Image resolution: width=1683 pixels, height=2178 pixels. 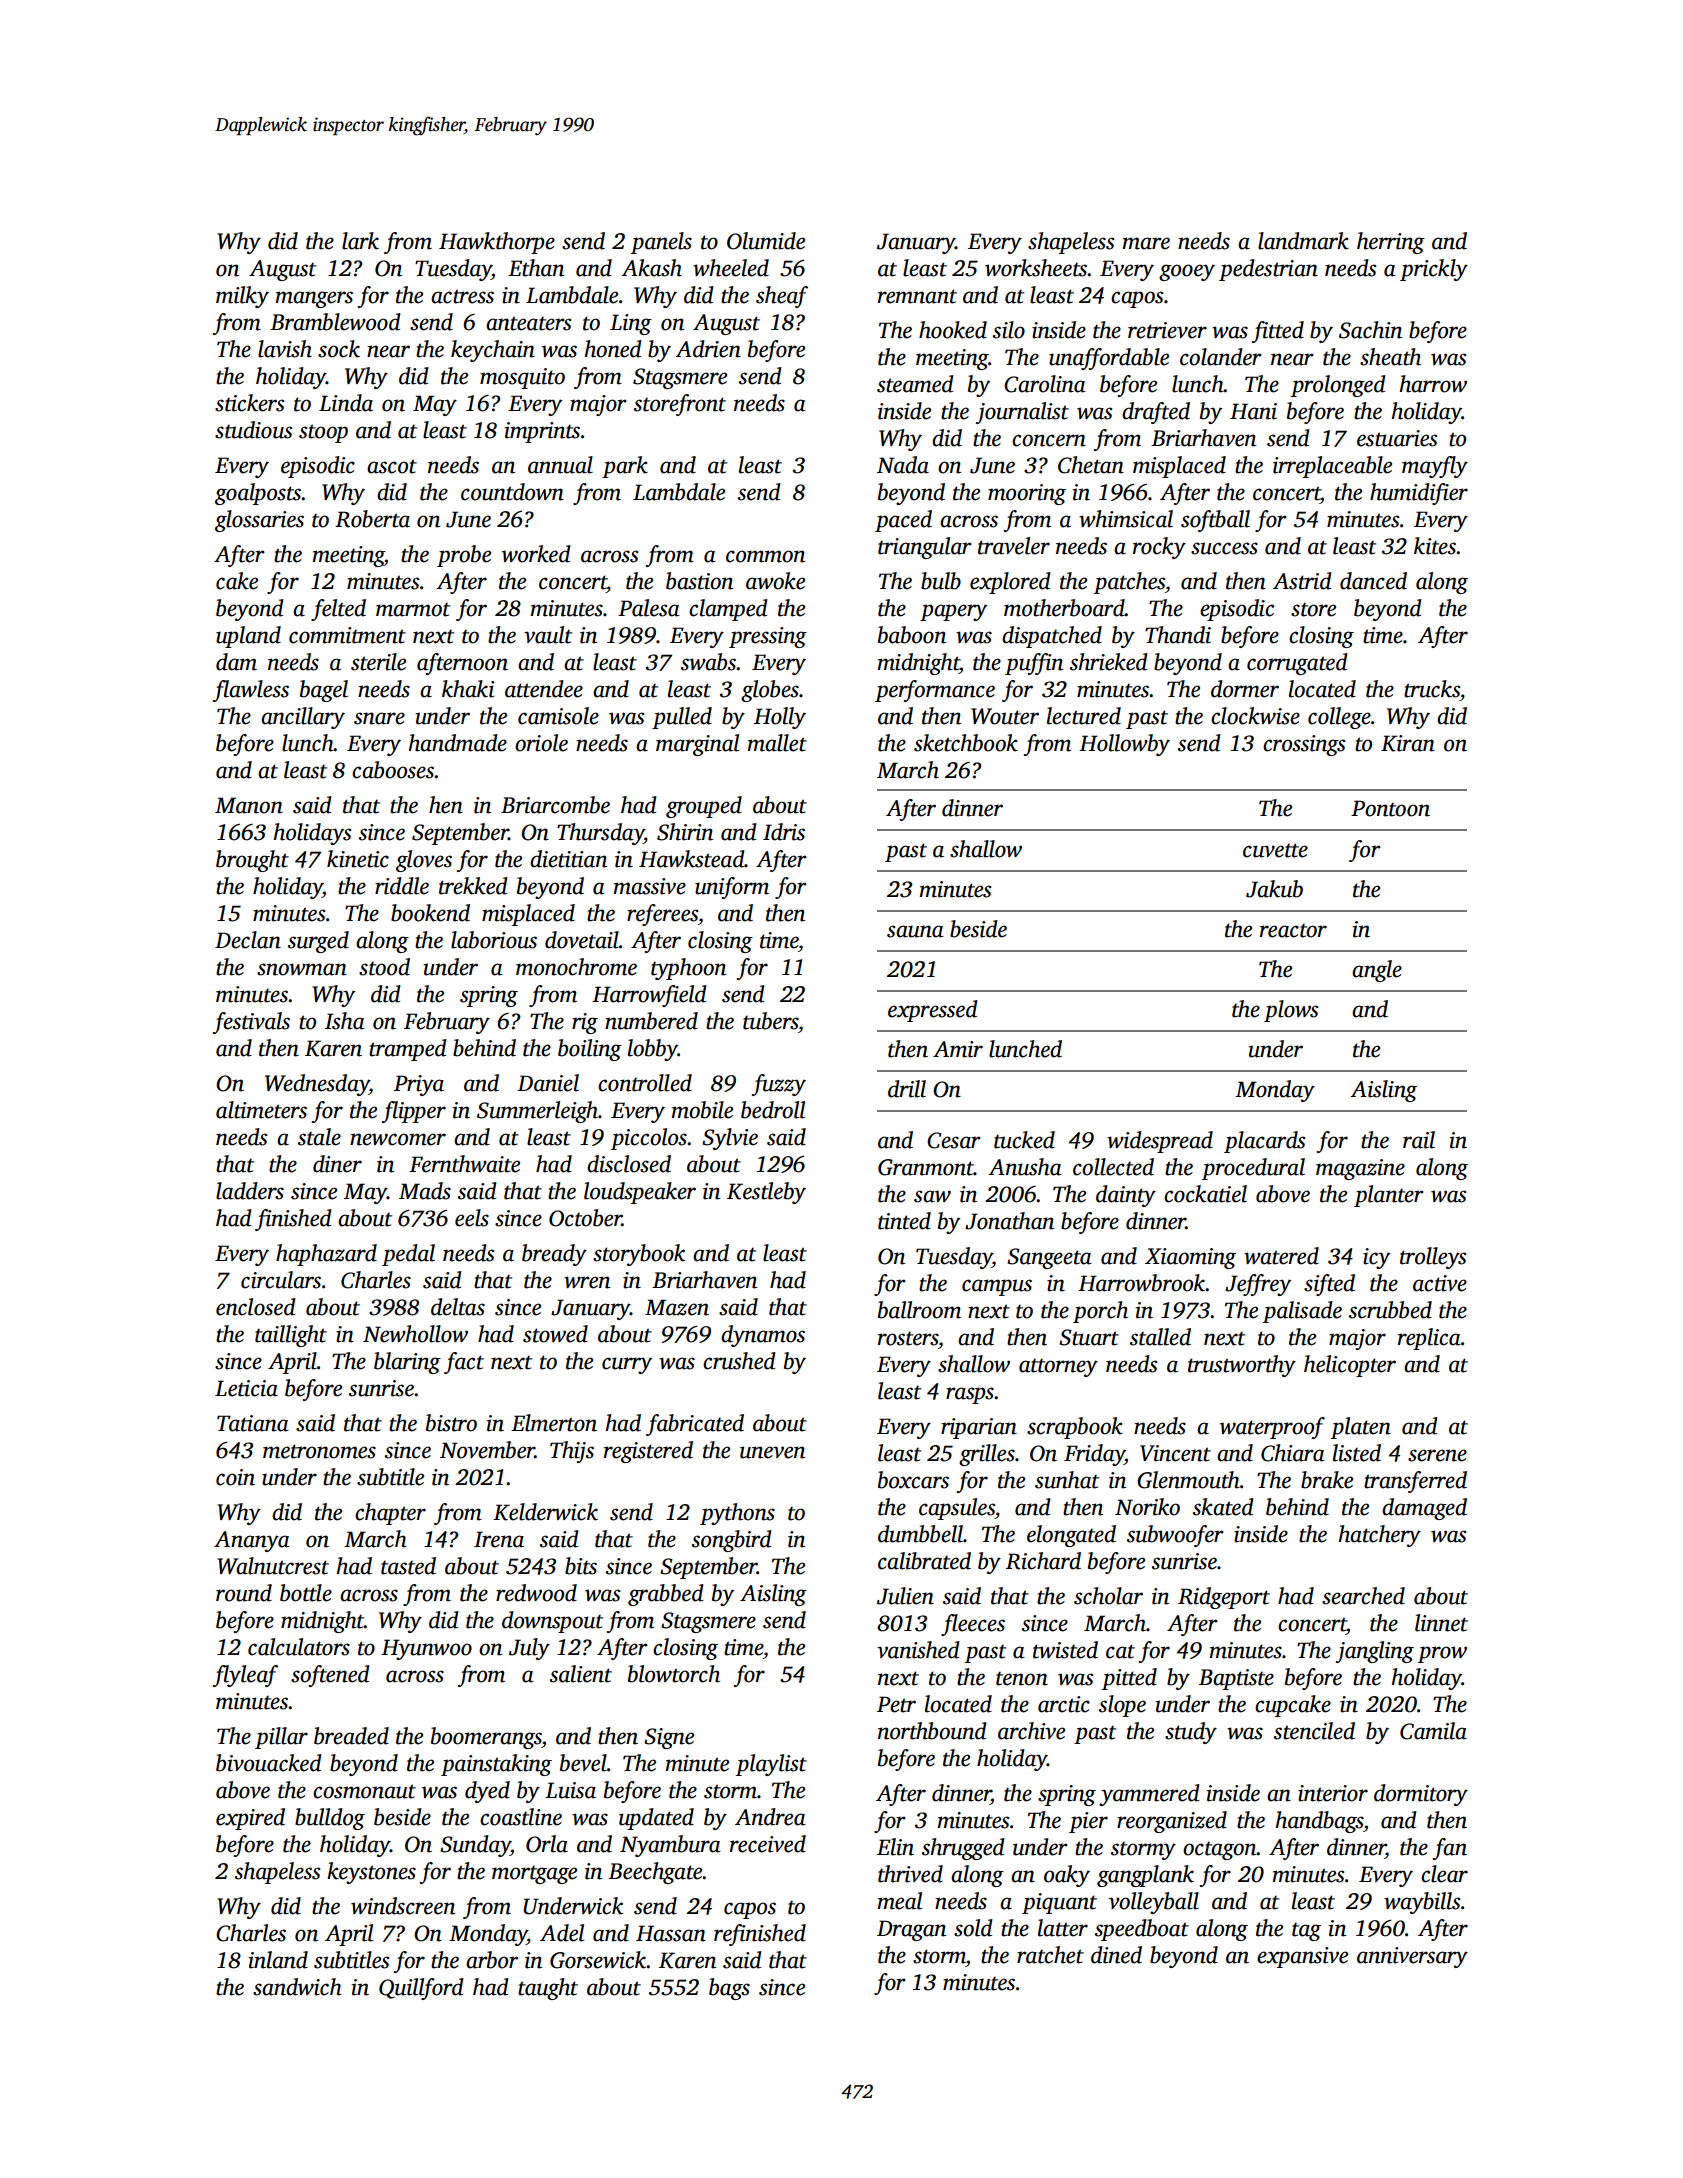 I want to click on stickers, so click(x=249, y=403).
